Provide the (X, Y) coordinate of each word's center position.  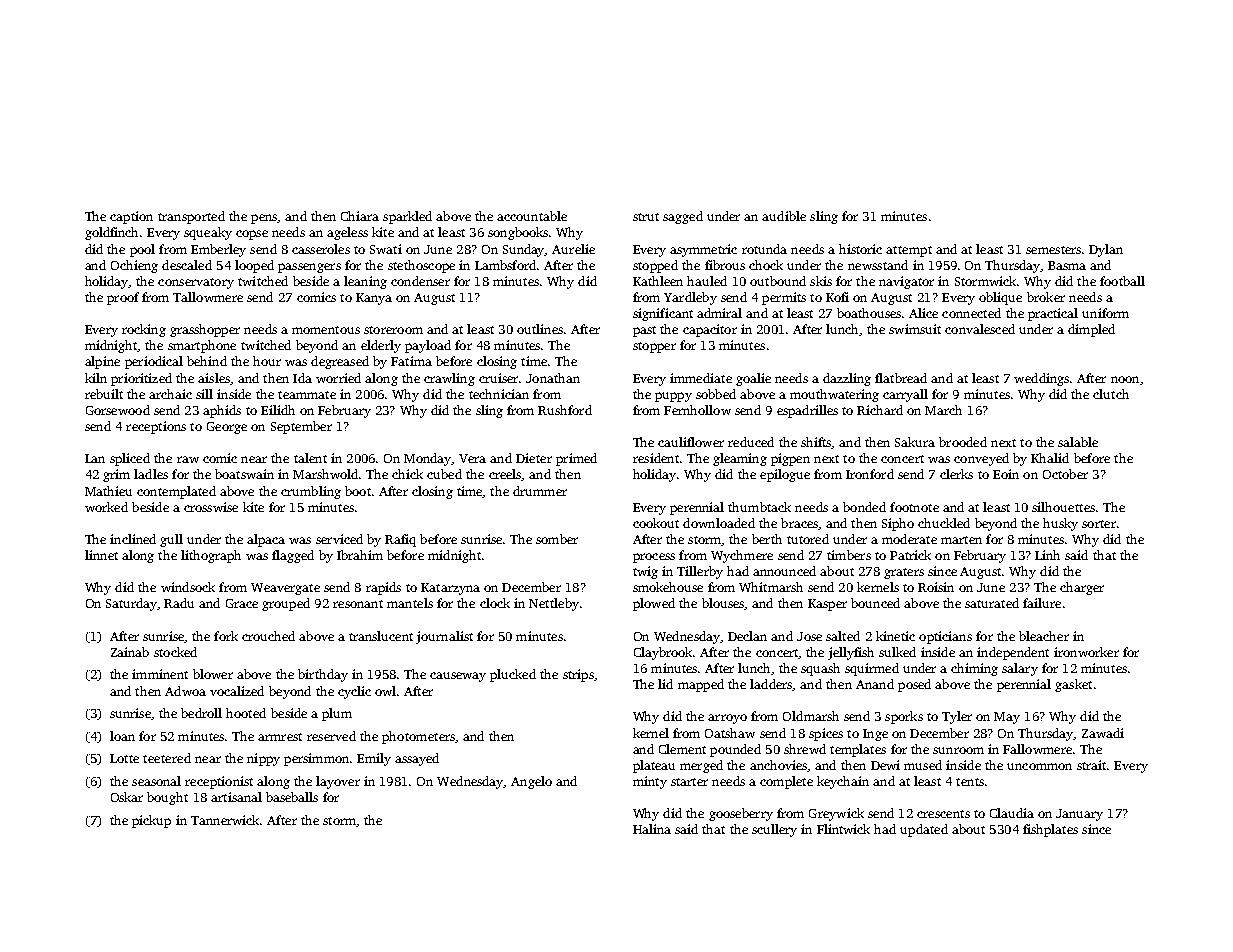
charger (1082, 588)
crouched (268, 636)
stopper (654, 347)
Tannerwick (225, 820)
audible (784, 216)
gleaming (740, 459)
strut (646, 217)
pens (264, 219)
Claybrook (663, 653)
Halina (652, 829)
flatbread (901, 378)
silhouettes (1063, 507)
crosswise (211, 507)
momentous (326, 330)
